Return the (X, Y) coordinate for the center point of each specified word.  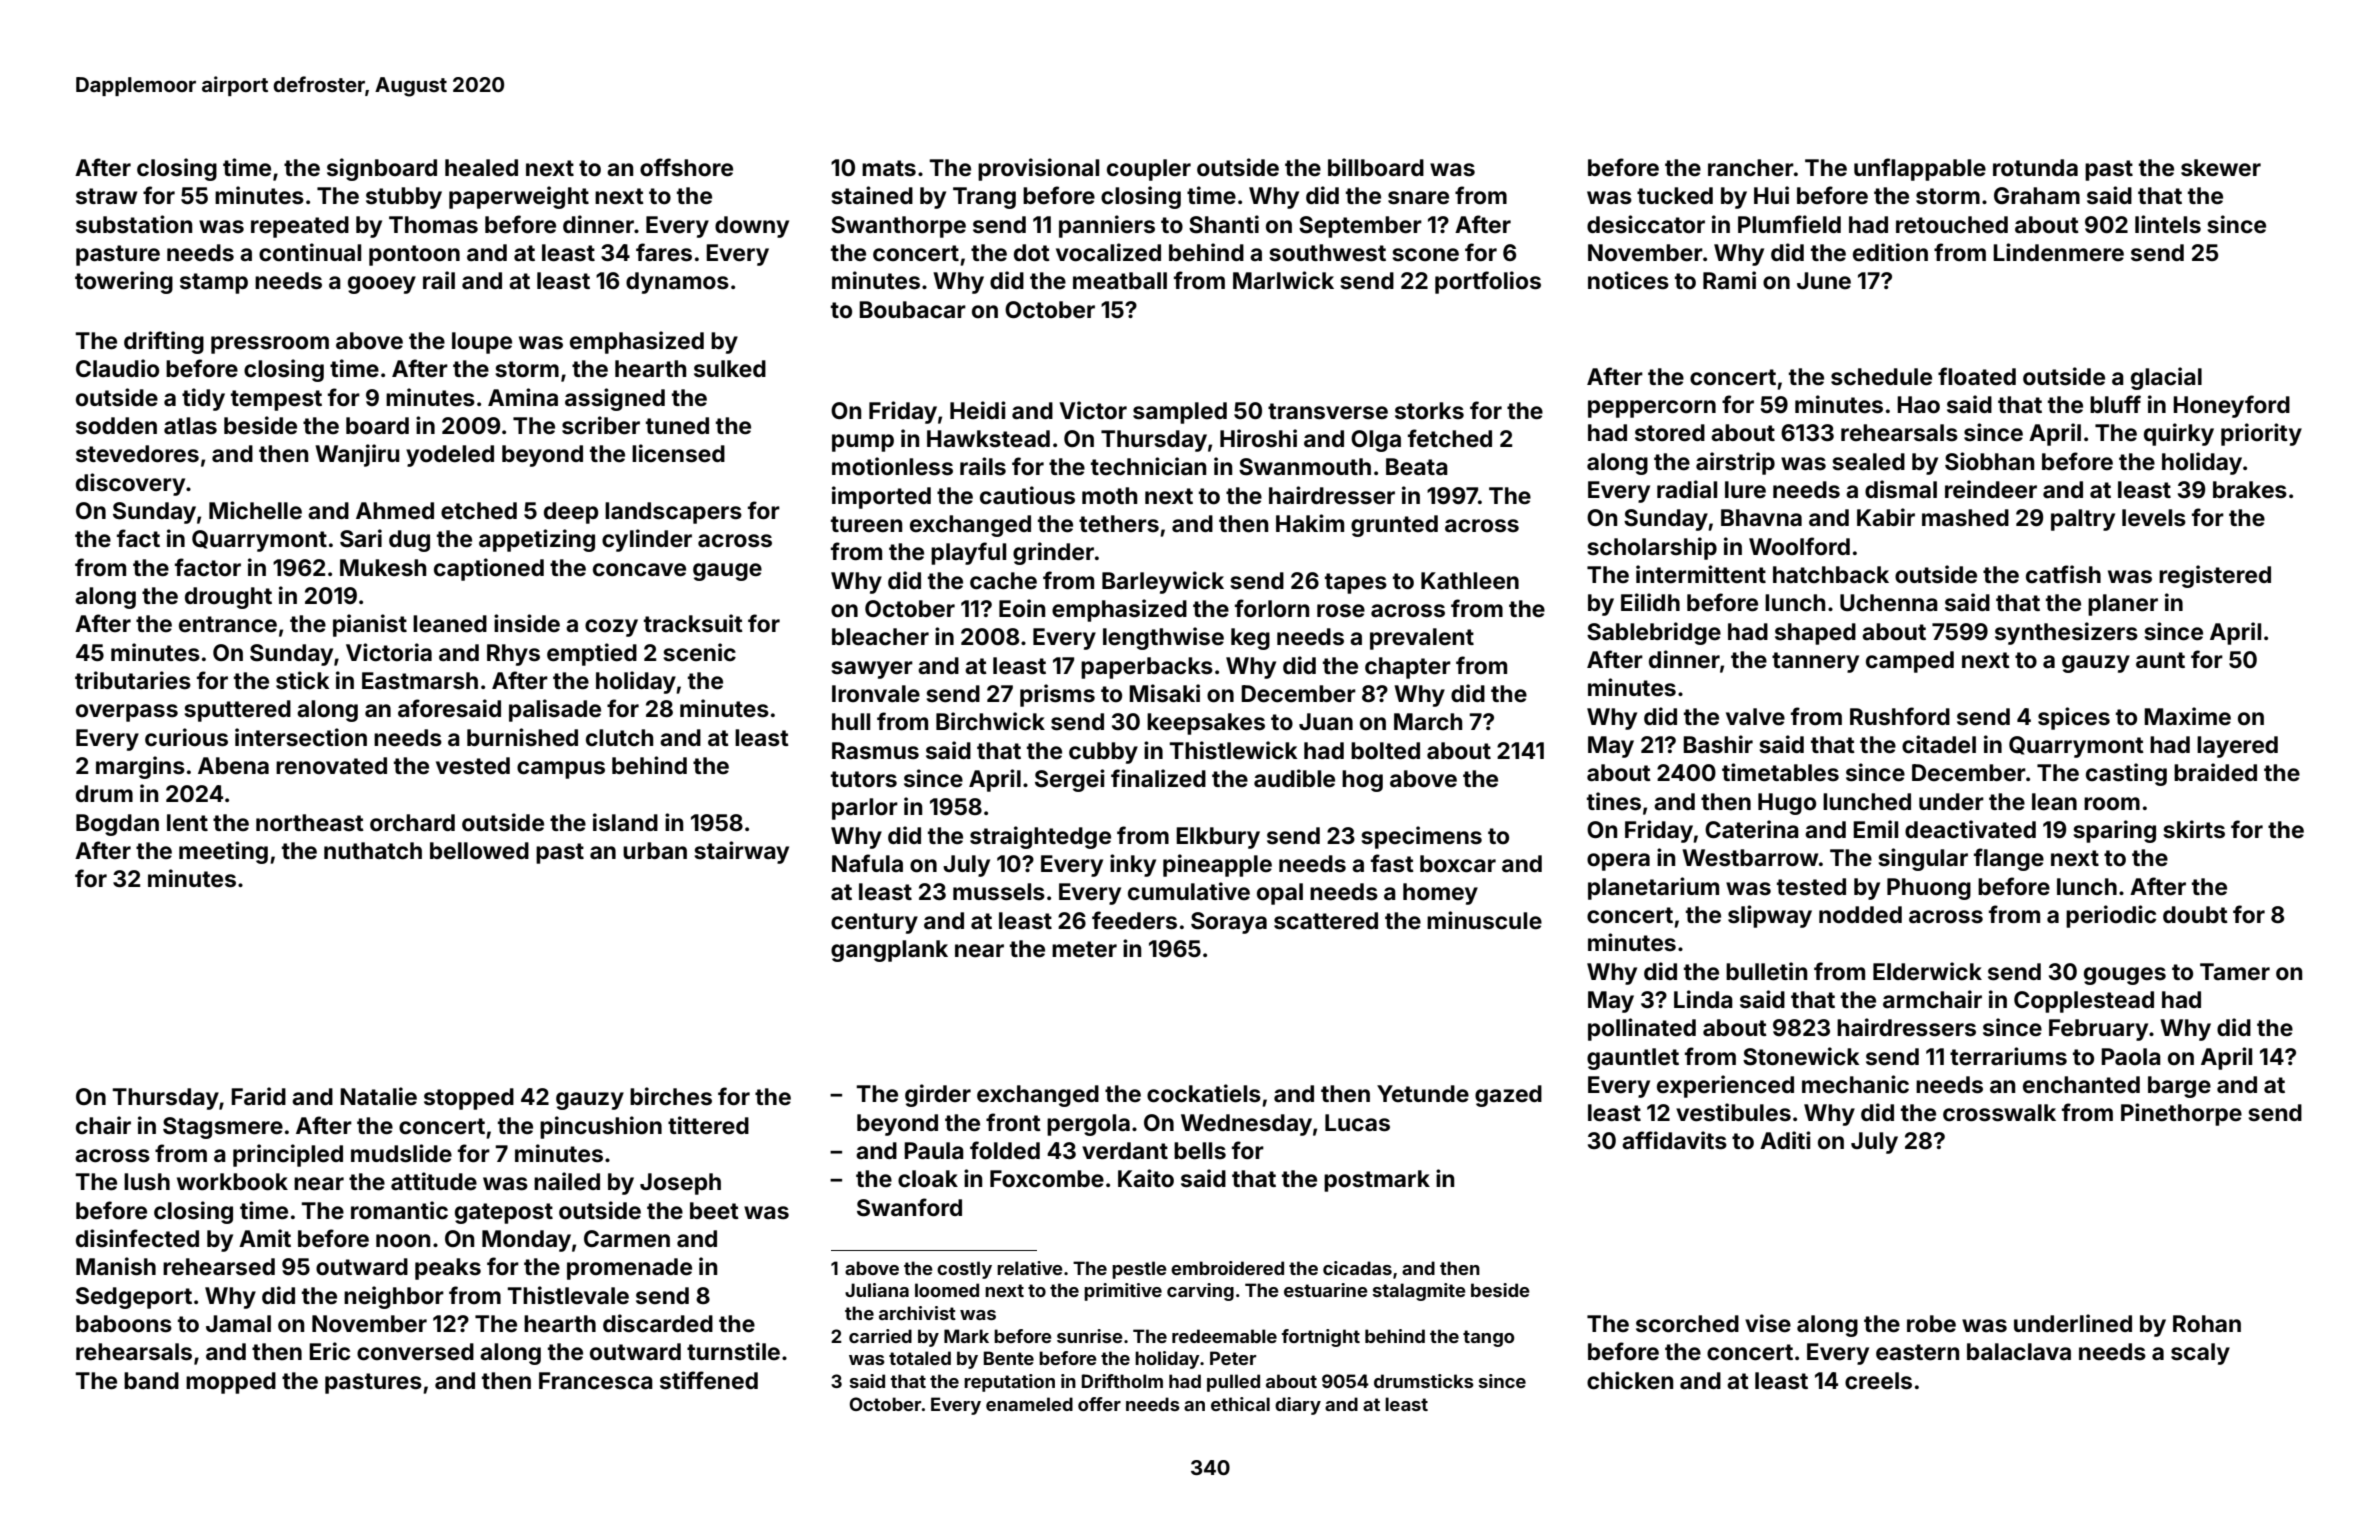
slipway (1770, 916)
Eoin (1022, 608)
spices (2074, 718)
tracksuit (693, 623)
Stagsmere (223, 1128)
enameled (1029, 1404)
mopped (231, 1383)
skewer (2221, 168)
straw (106, 196)
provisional (1038, 169)
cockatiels (1204, 1093)
